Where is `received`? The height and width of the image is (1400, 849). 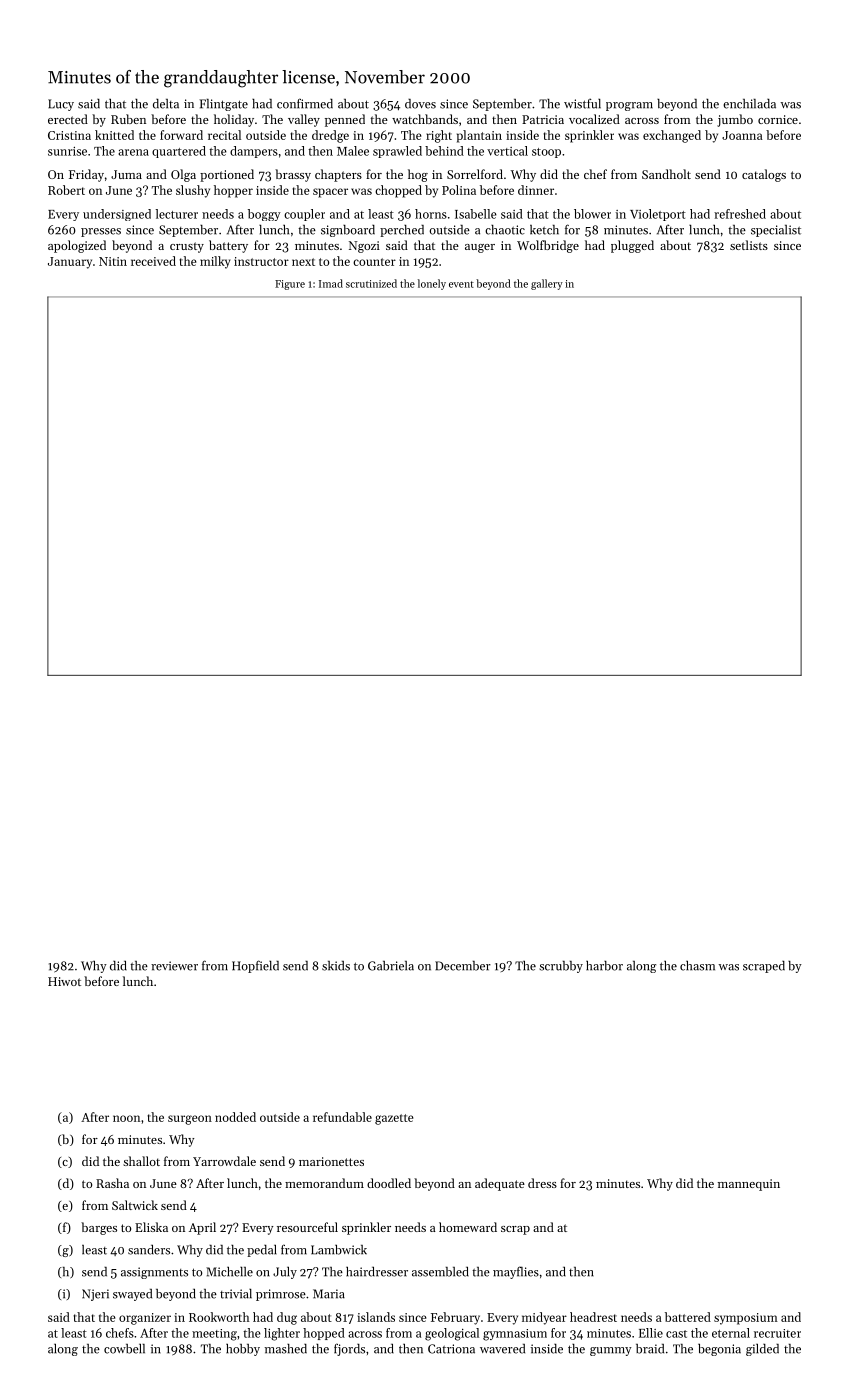
received is located at coordinates (153, 261).
